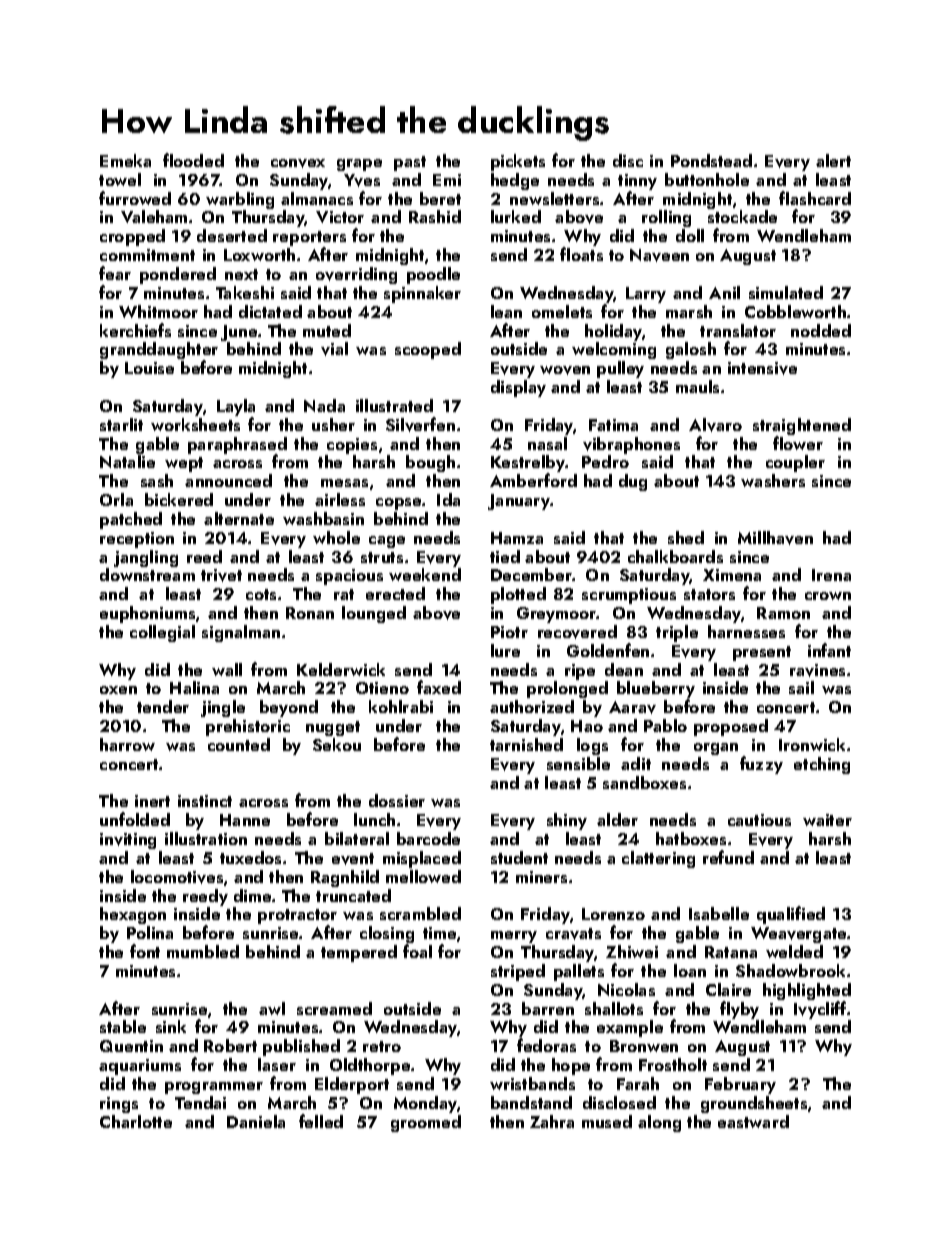  I want to click on tinny, so click(637, 182).
